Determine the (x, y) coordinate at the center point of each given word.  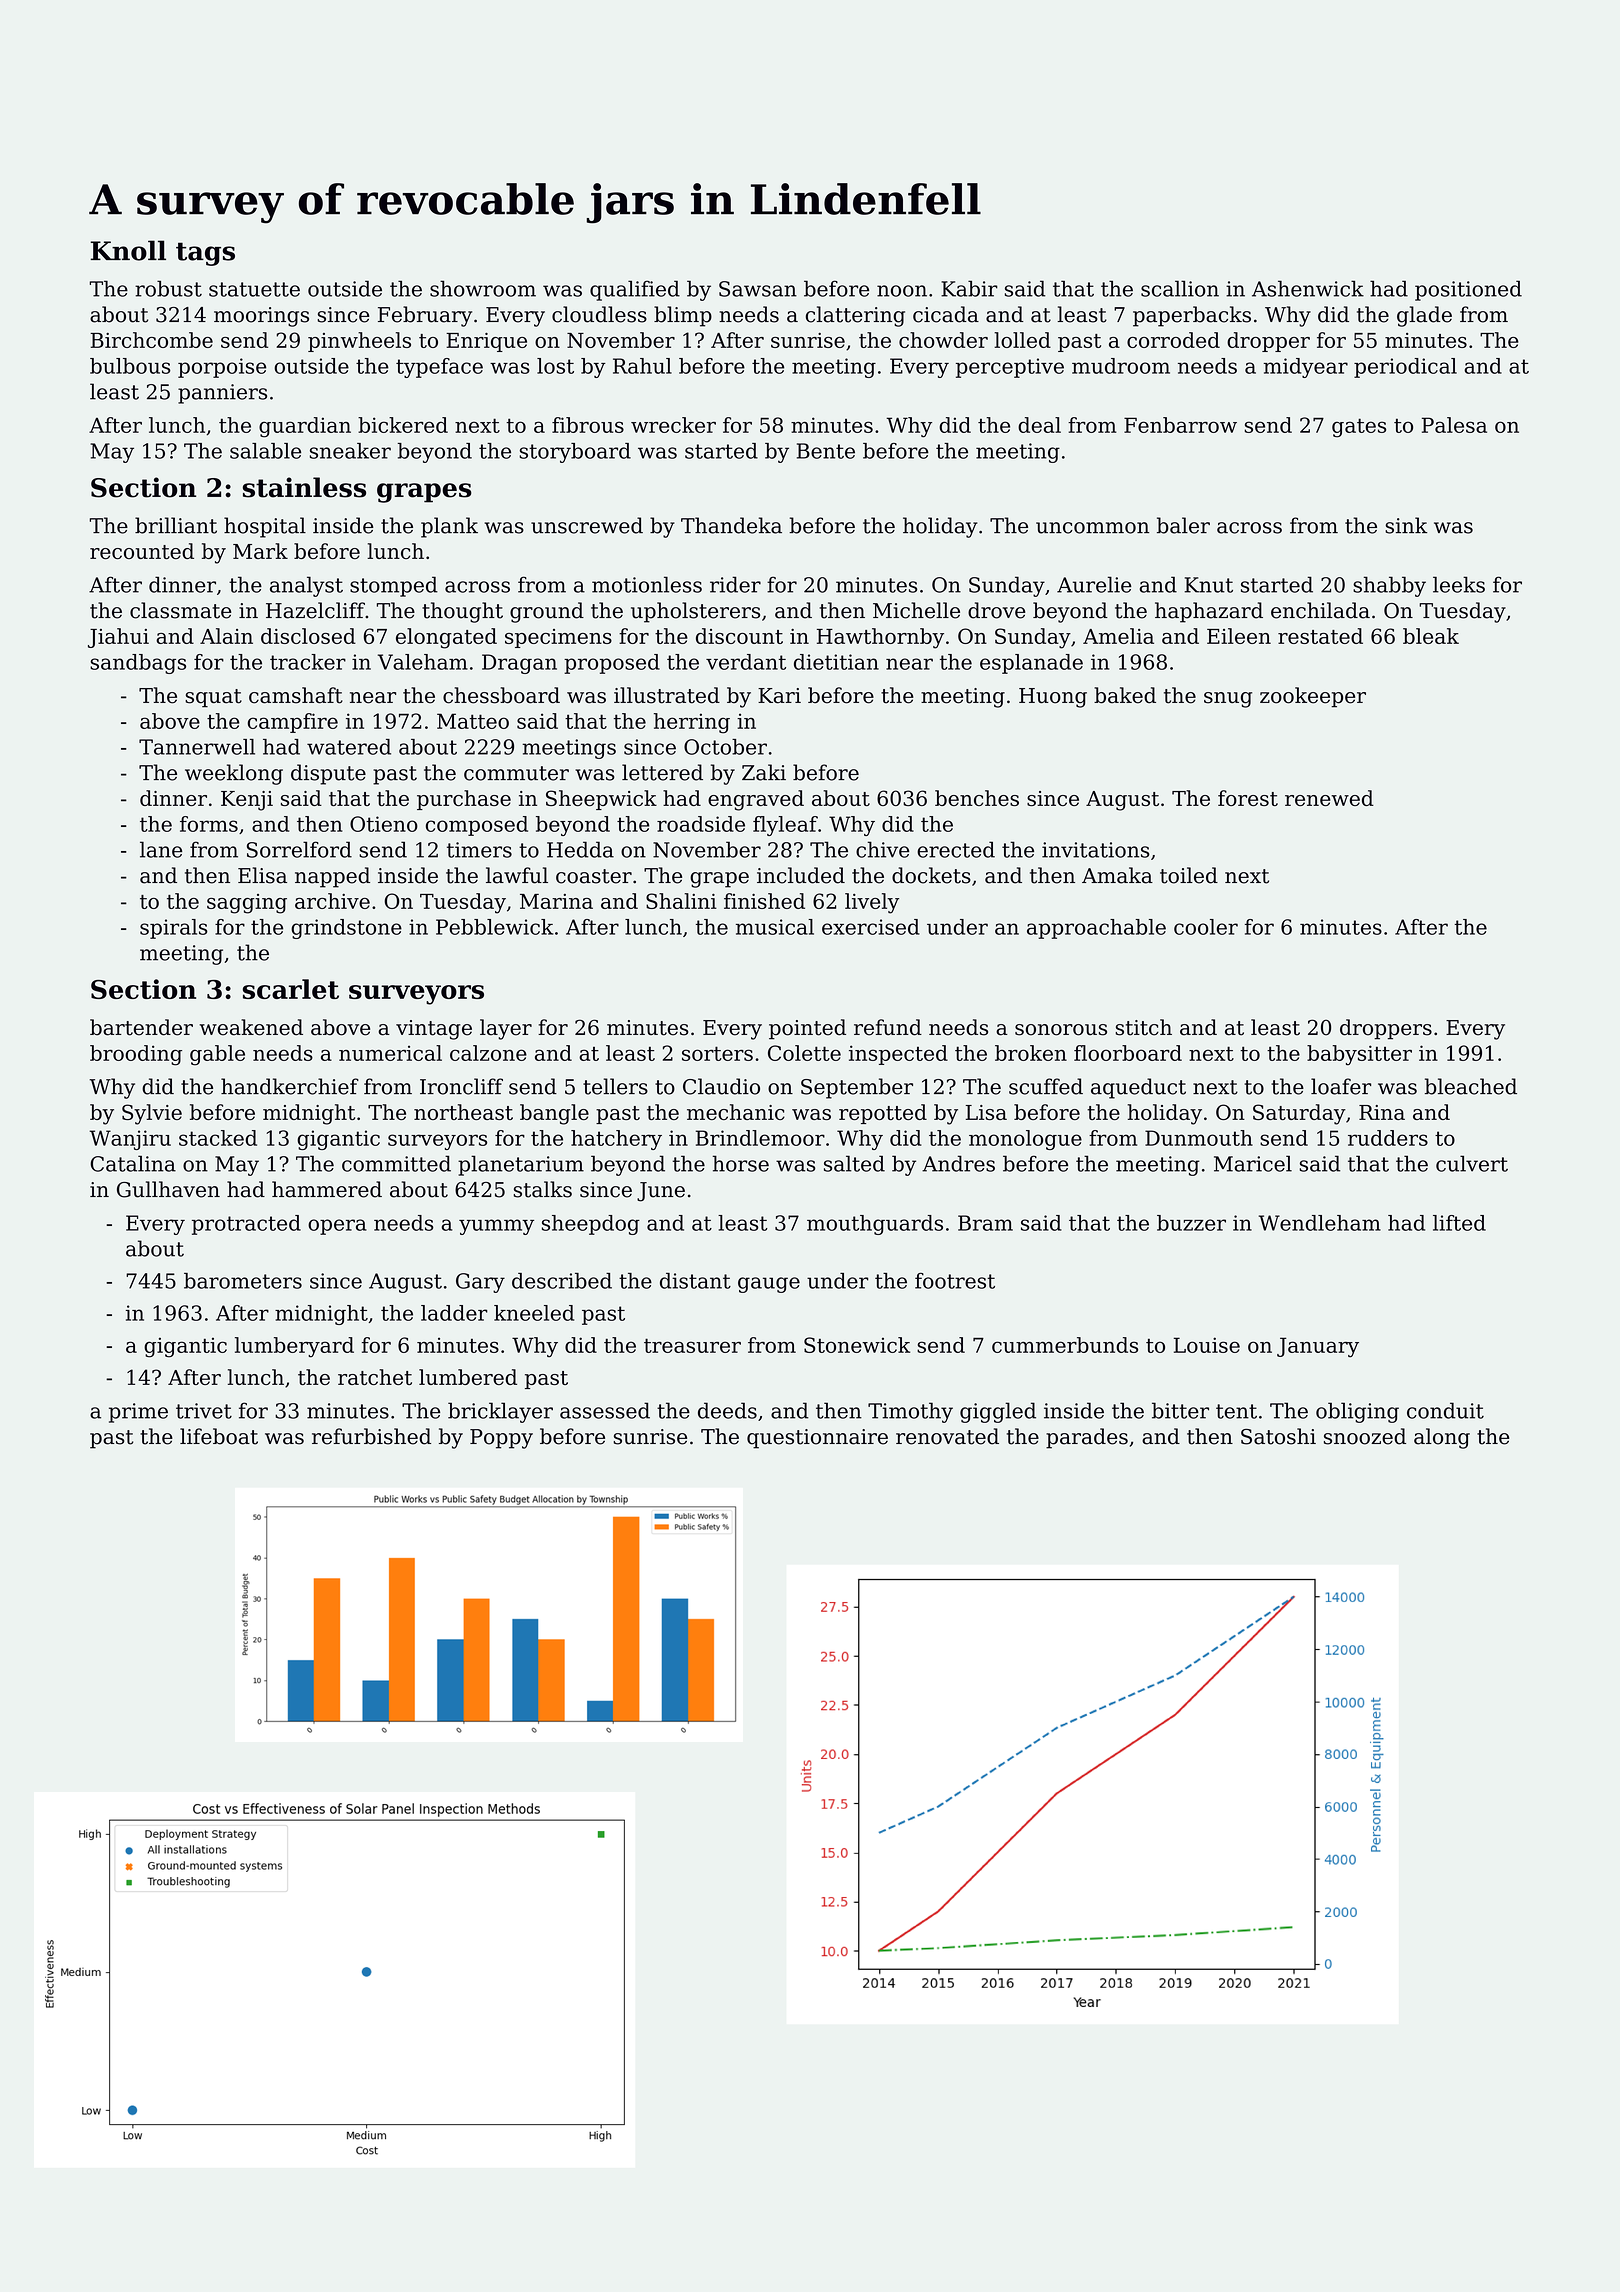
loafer (1341, 1086)
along (1442, 1438)
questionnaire (817, 1439)
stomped (394, 586)
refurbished (371, 1436)
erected (956, 849)
